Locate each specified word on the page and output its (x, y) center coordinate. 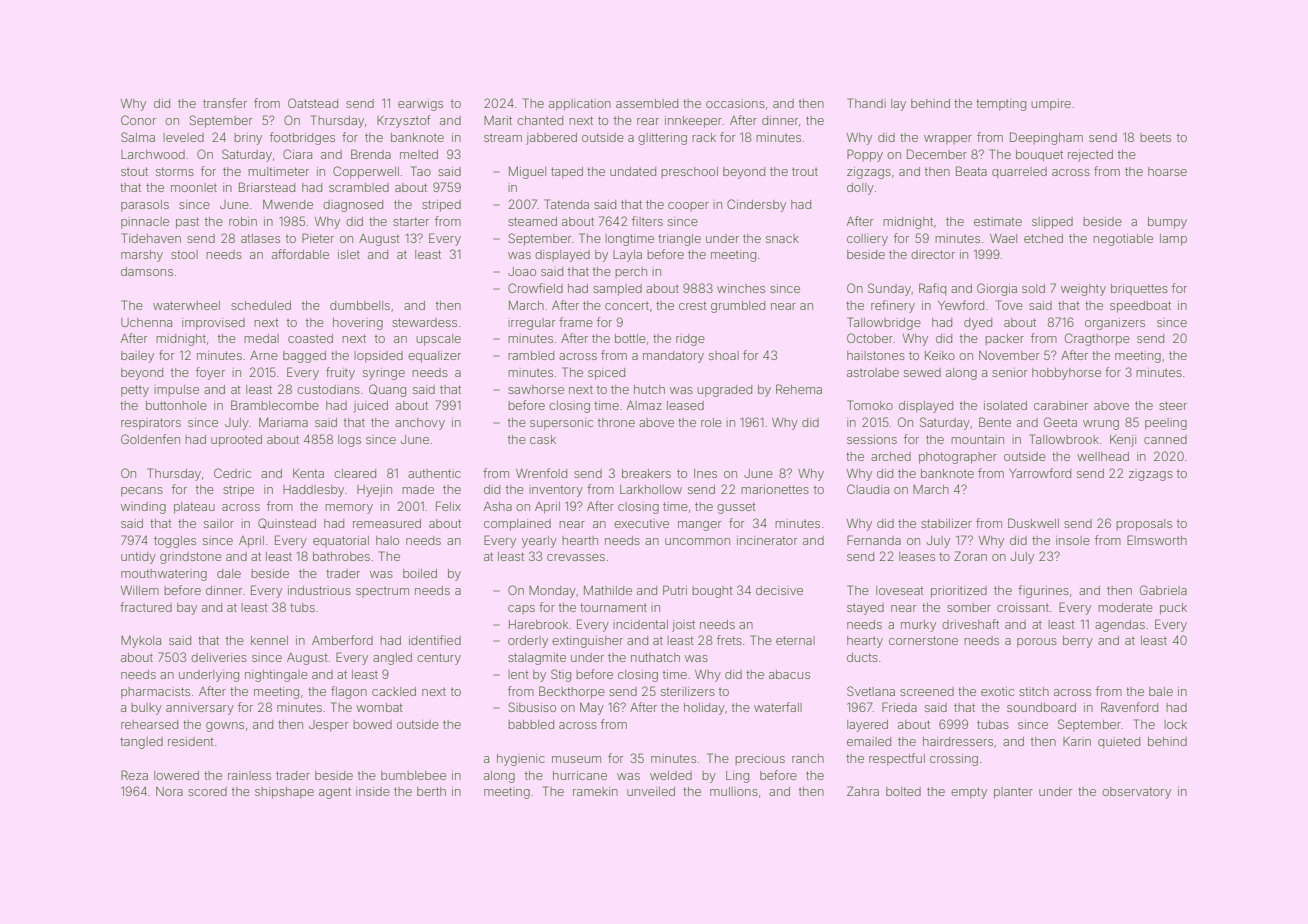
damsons (147, 271)
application (580, 105)
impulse (176, 390)
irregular (531, 324)
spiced (606, 374)
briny (248, 139)
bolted (903, 791)
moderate (1125, 607)
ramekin (595, 791)
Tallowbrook (1064, 439)
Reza (134, 775)
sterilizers (688, 691)
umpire (1051, 105)
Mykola (141, 642)
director (933, 254)
